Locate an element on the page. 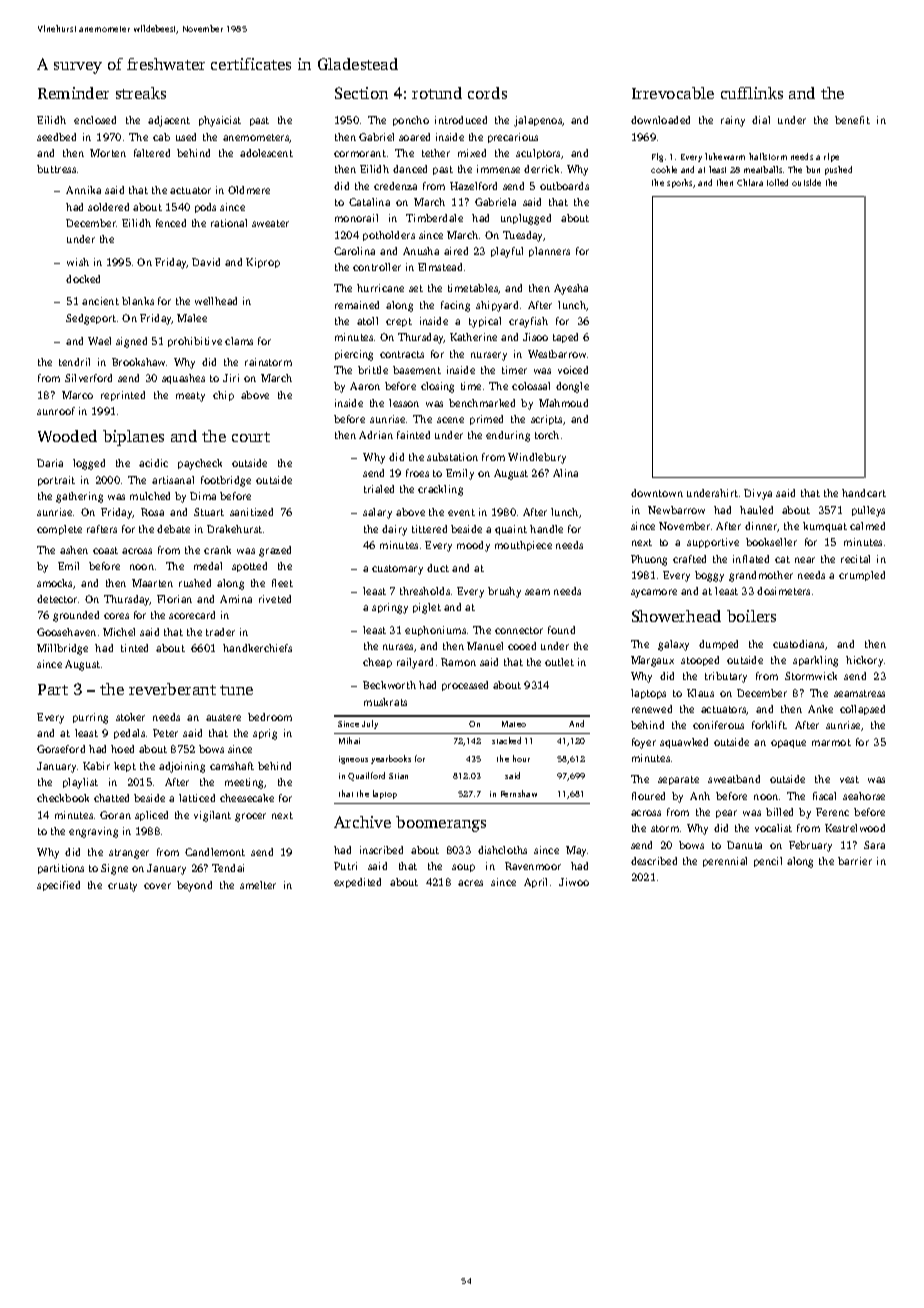 This page has height=1308, width=924. Reminder is located at coordinates (73, 93).
